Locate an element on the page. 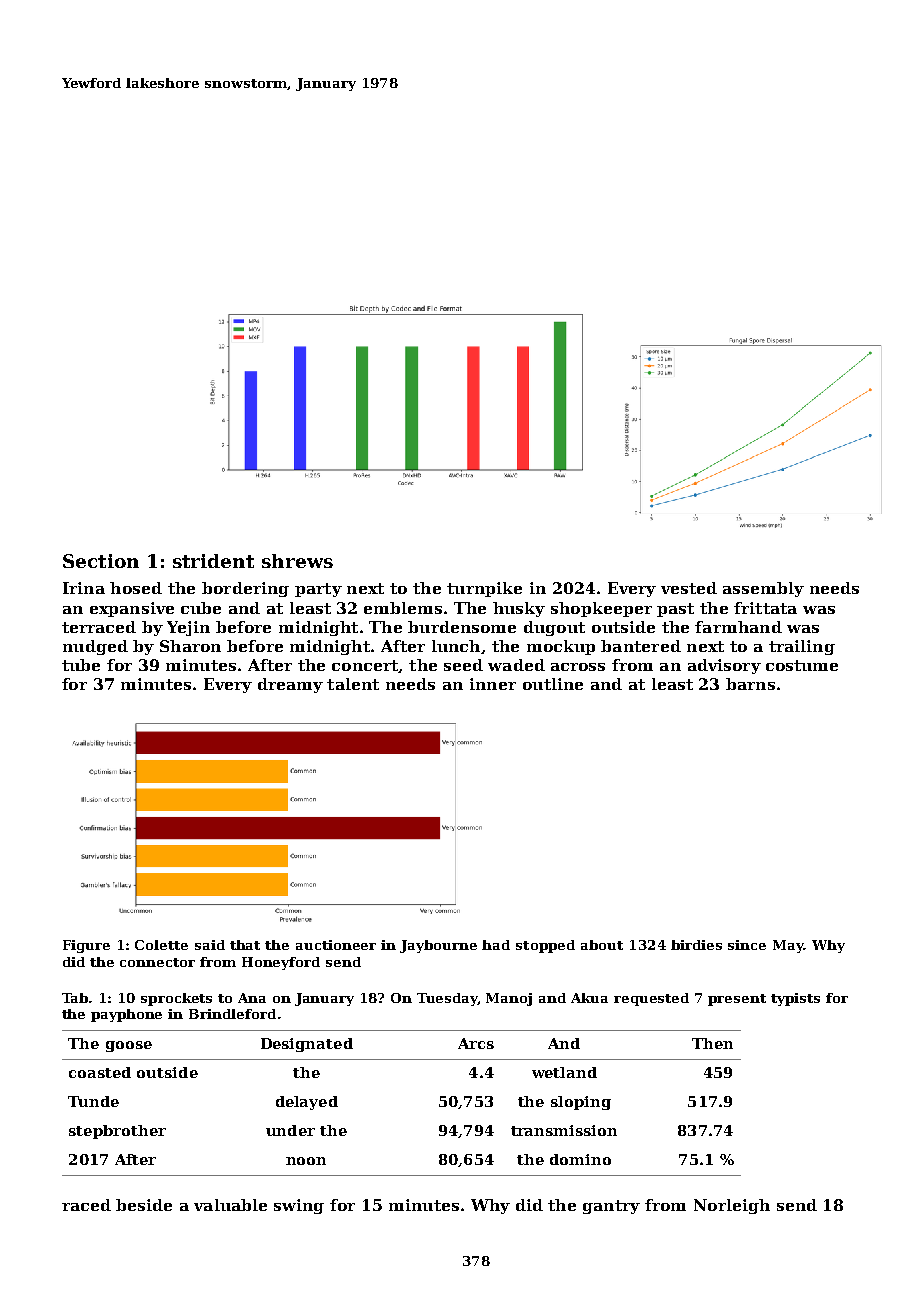  typists is located at coordinates (795, 999).
